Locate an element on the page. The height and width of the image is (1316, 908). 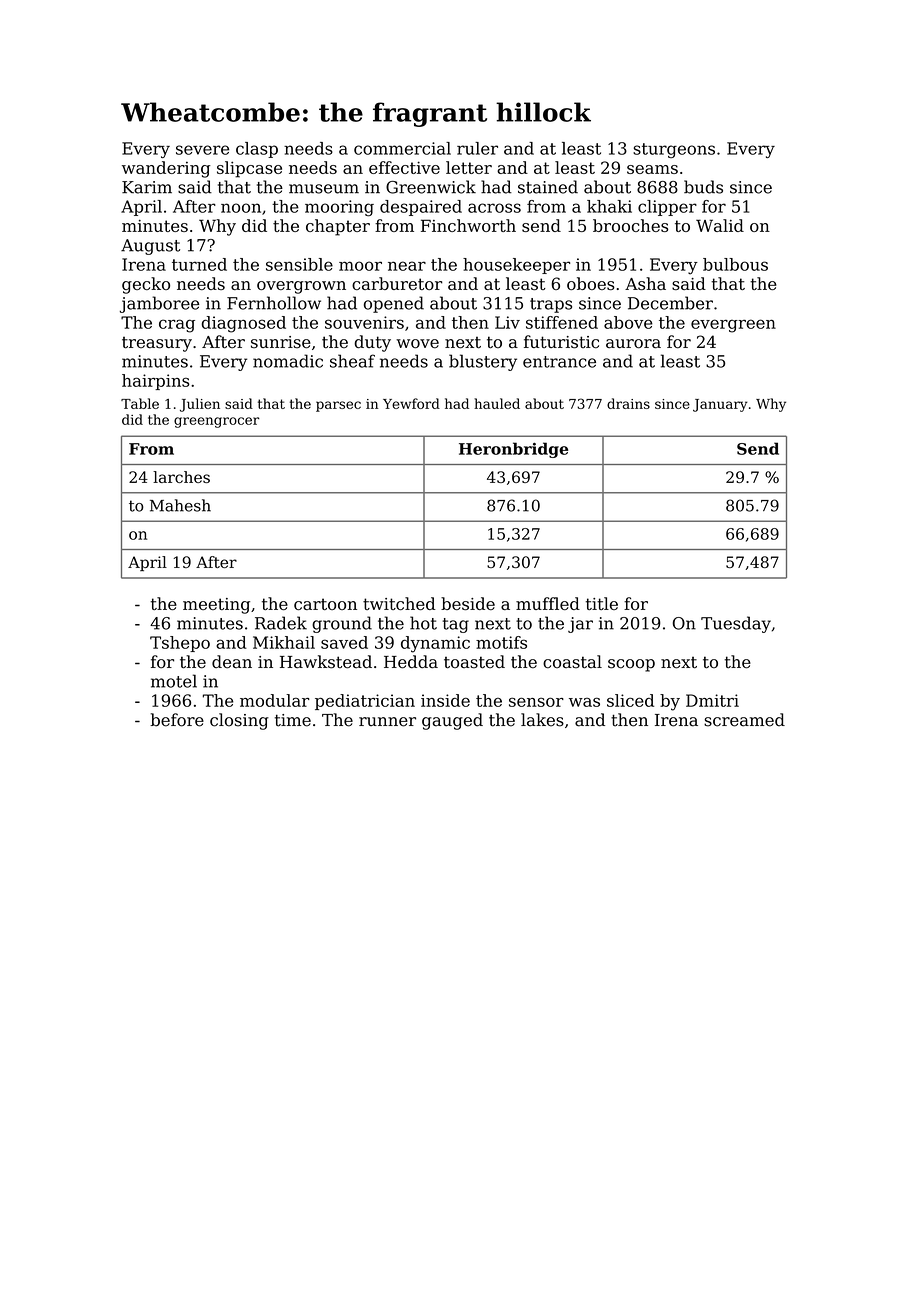
Hawkstead is located at coordinates (326, 662).
